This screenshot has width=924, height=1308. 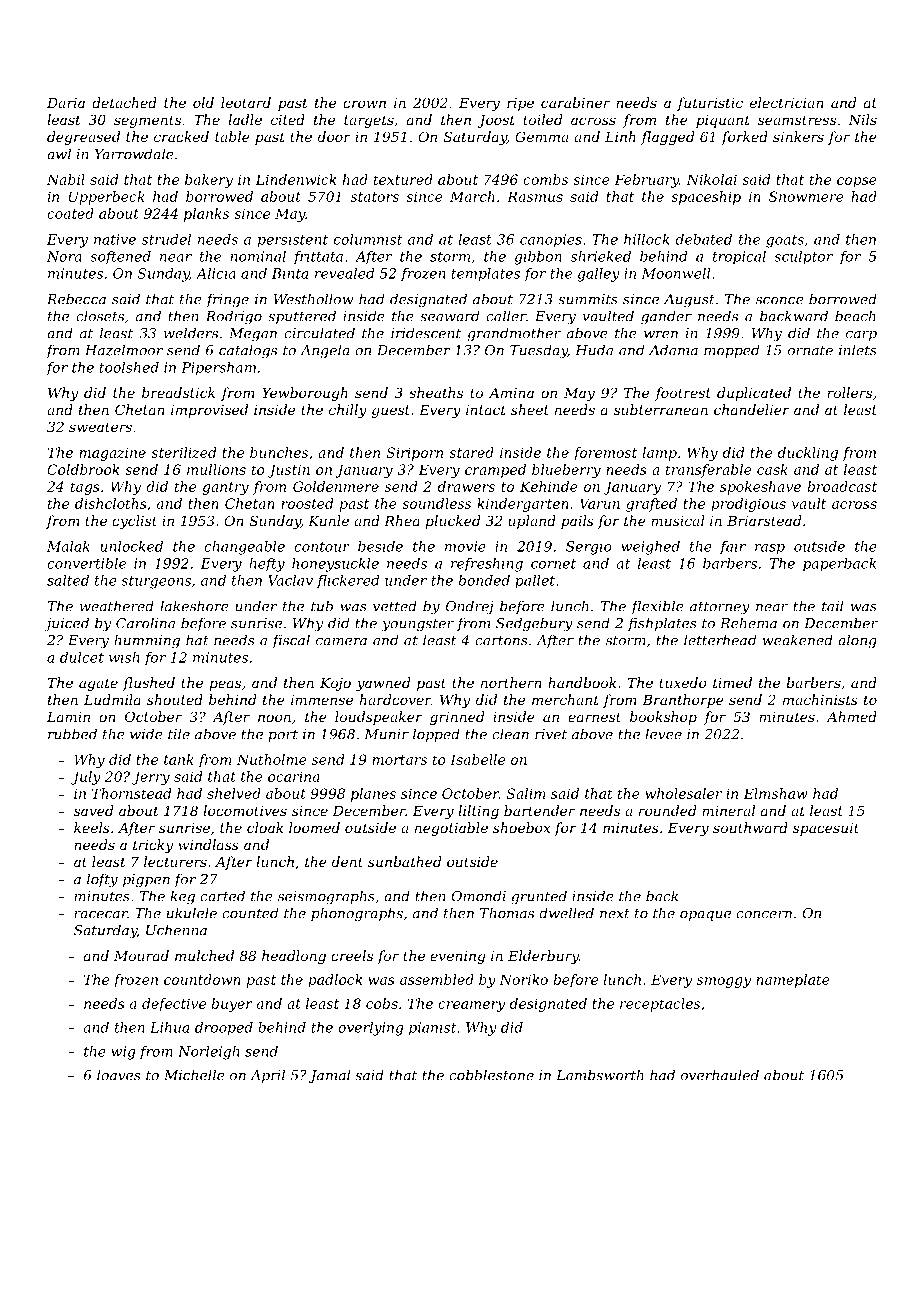 I want to click on gantry, so click(x=225, y=488).
